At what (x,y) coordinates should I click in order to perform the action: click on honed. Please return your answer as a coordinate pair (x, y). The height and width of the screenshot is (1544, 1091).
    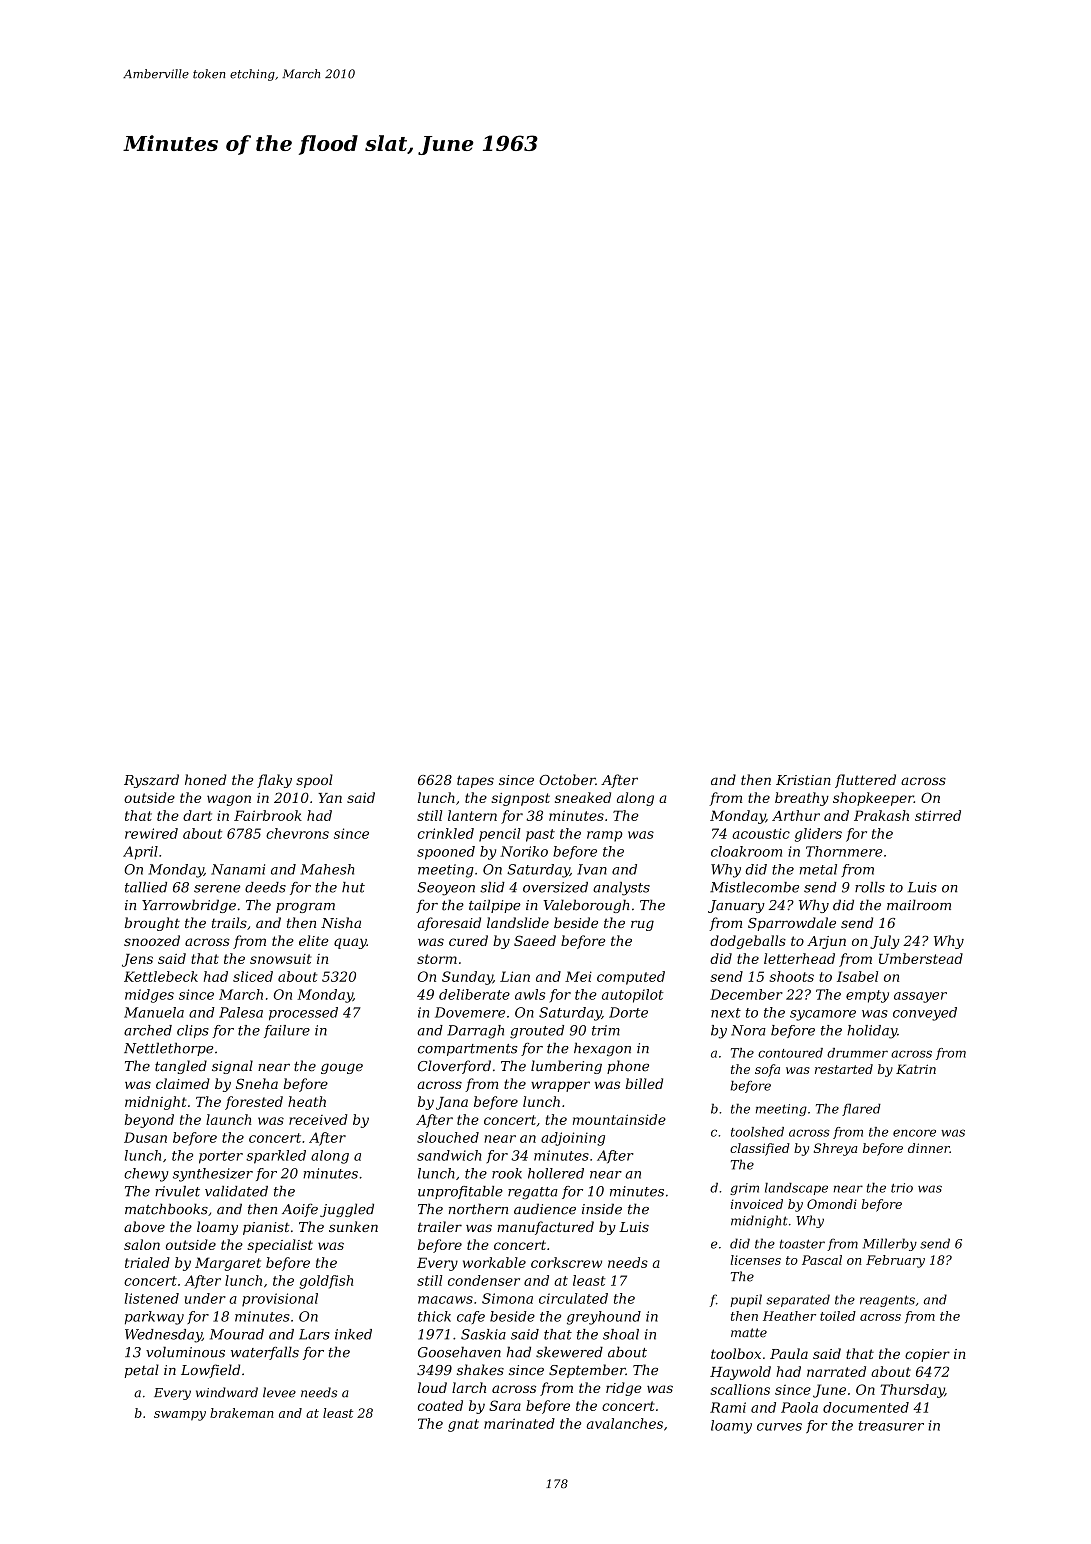
    Looking at the image, I should click on (206, 779).
